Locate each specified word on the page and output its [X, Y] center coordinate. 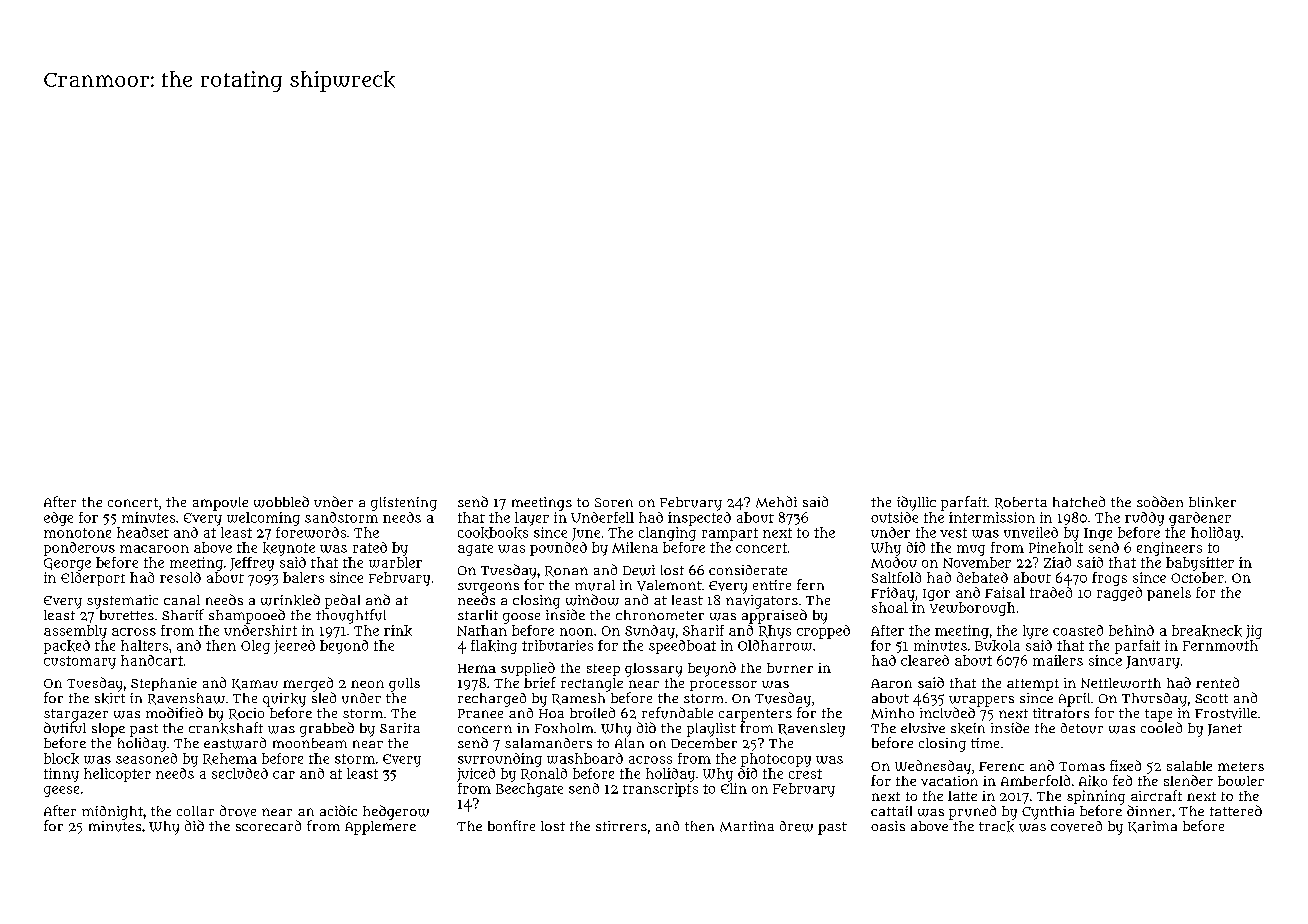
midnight [112, 813]
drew [796, 826]
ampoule [220, 504]
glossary [653, 670]
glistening [404, 504]
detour [1082, 728]
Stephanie [164, 684]
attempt [1033, 685]
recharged [492, 700]
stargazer [76, 715]
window [592, 600]
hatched [1079, 501]
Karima [1152, 827]
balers [303, 577]
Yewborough [972, 609]
